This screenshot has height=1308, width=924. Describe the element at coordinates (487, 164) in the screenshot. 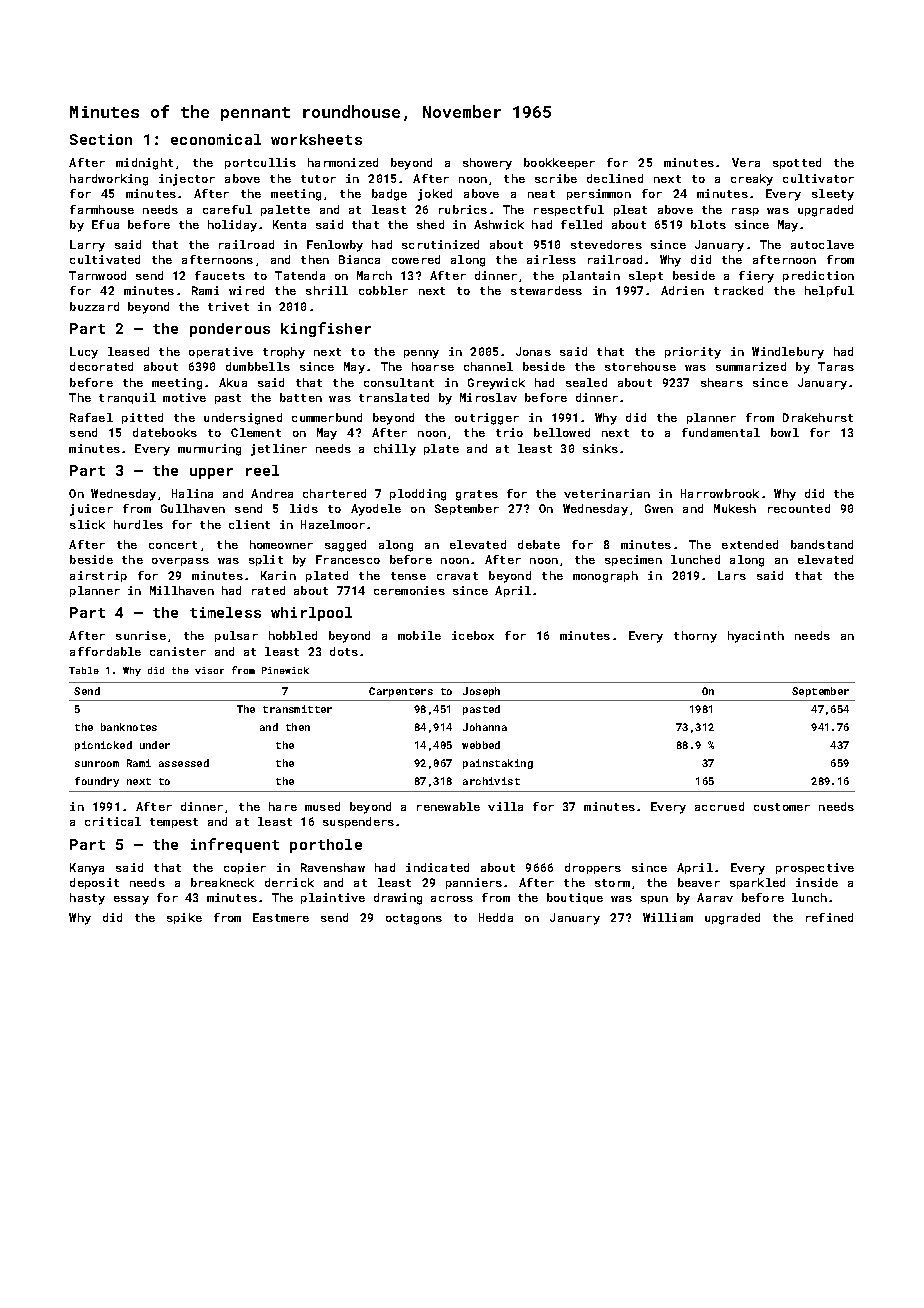

I see `showery` at that location.
